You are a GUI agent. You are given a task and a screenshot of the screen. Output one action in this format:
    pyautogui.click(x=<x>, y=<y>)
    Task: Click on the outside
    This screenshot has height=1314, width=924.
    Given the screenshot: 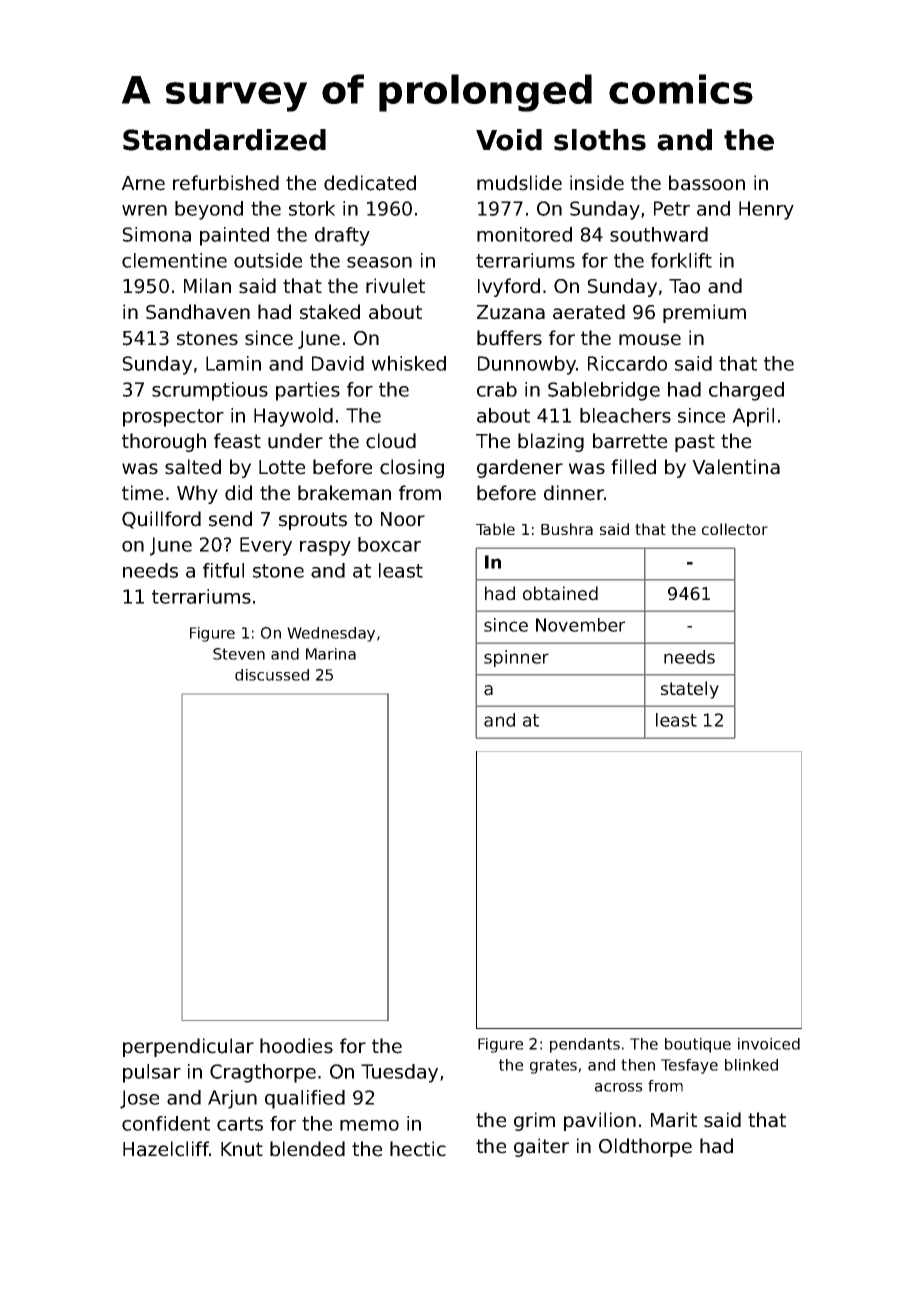 What is the action you would take?
    pyautogui.click(x=268, y=260)
